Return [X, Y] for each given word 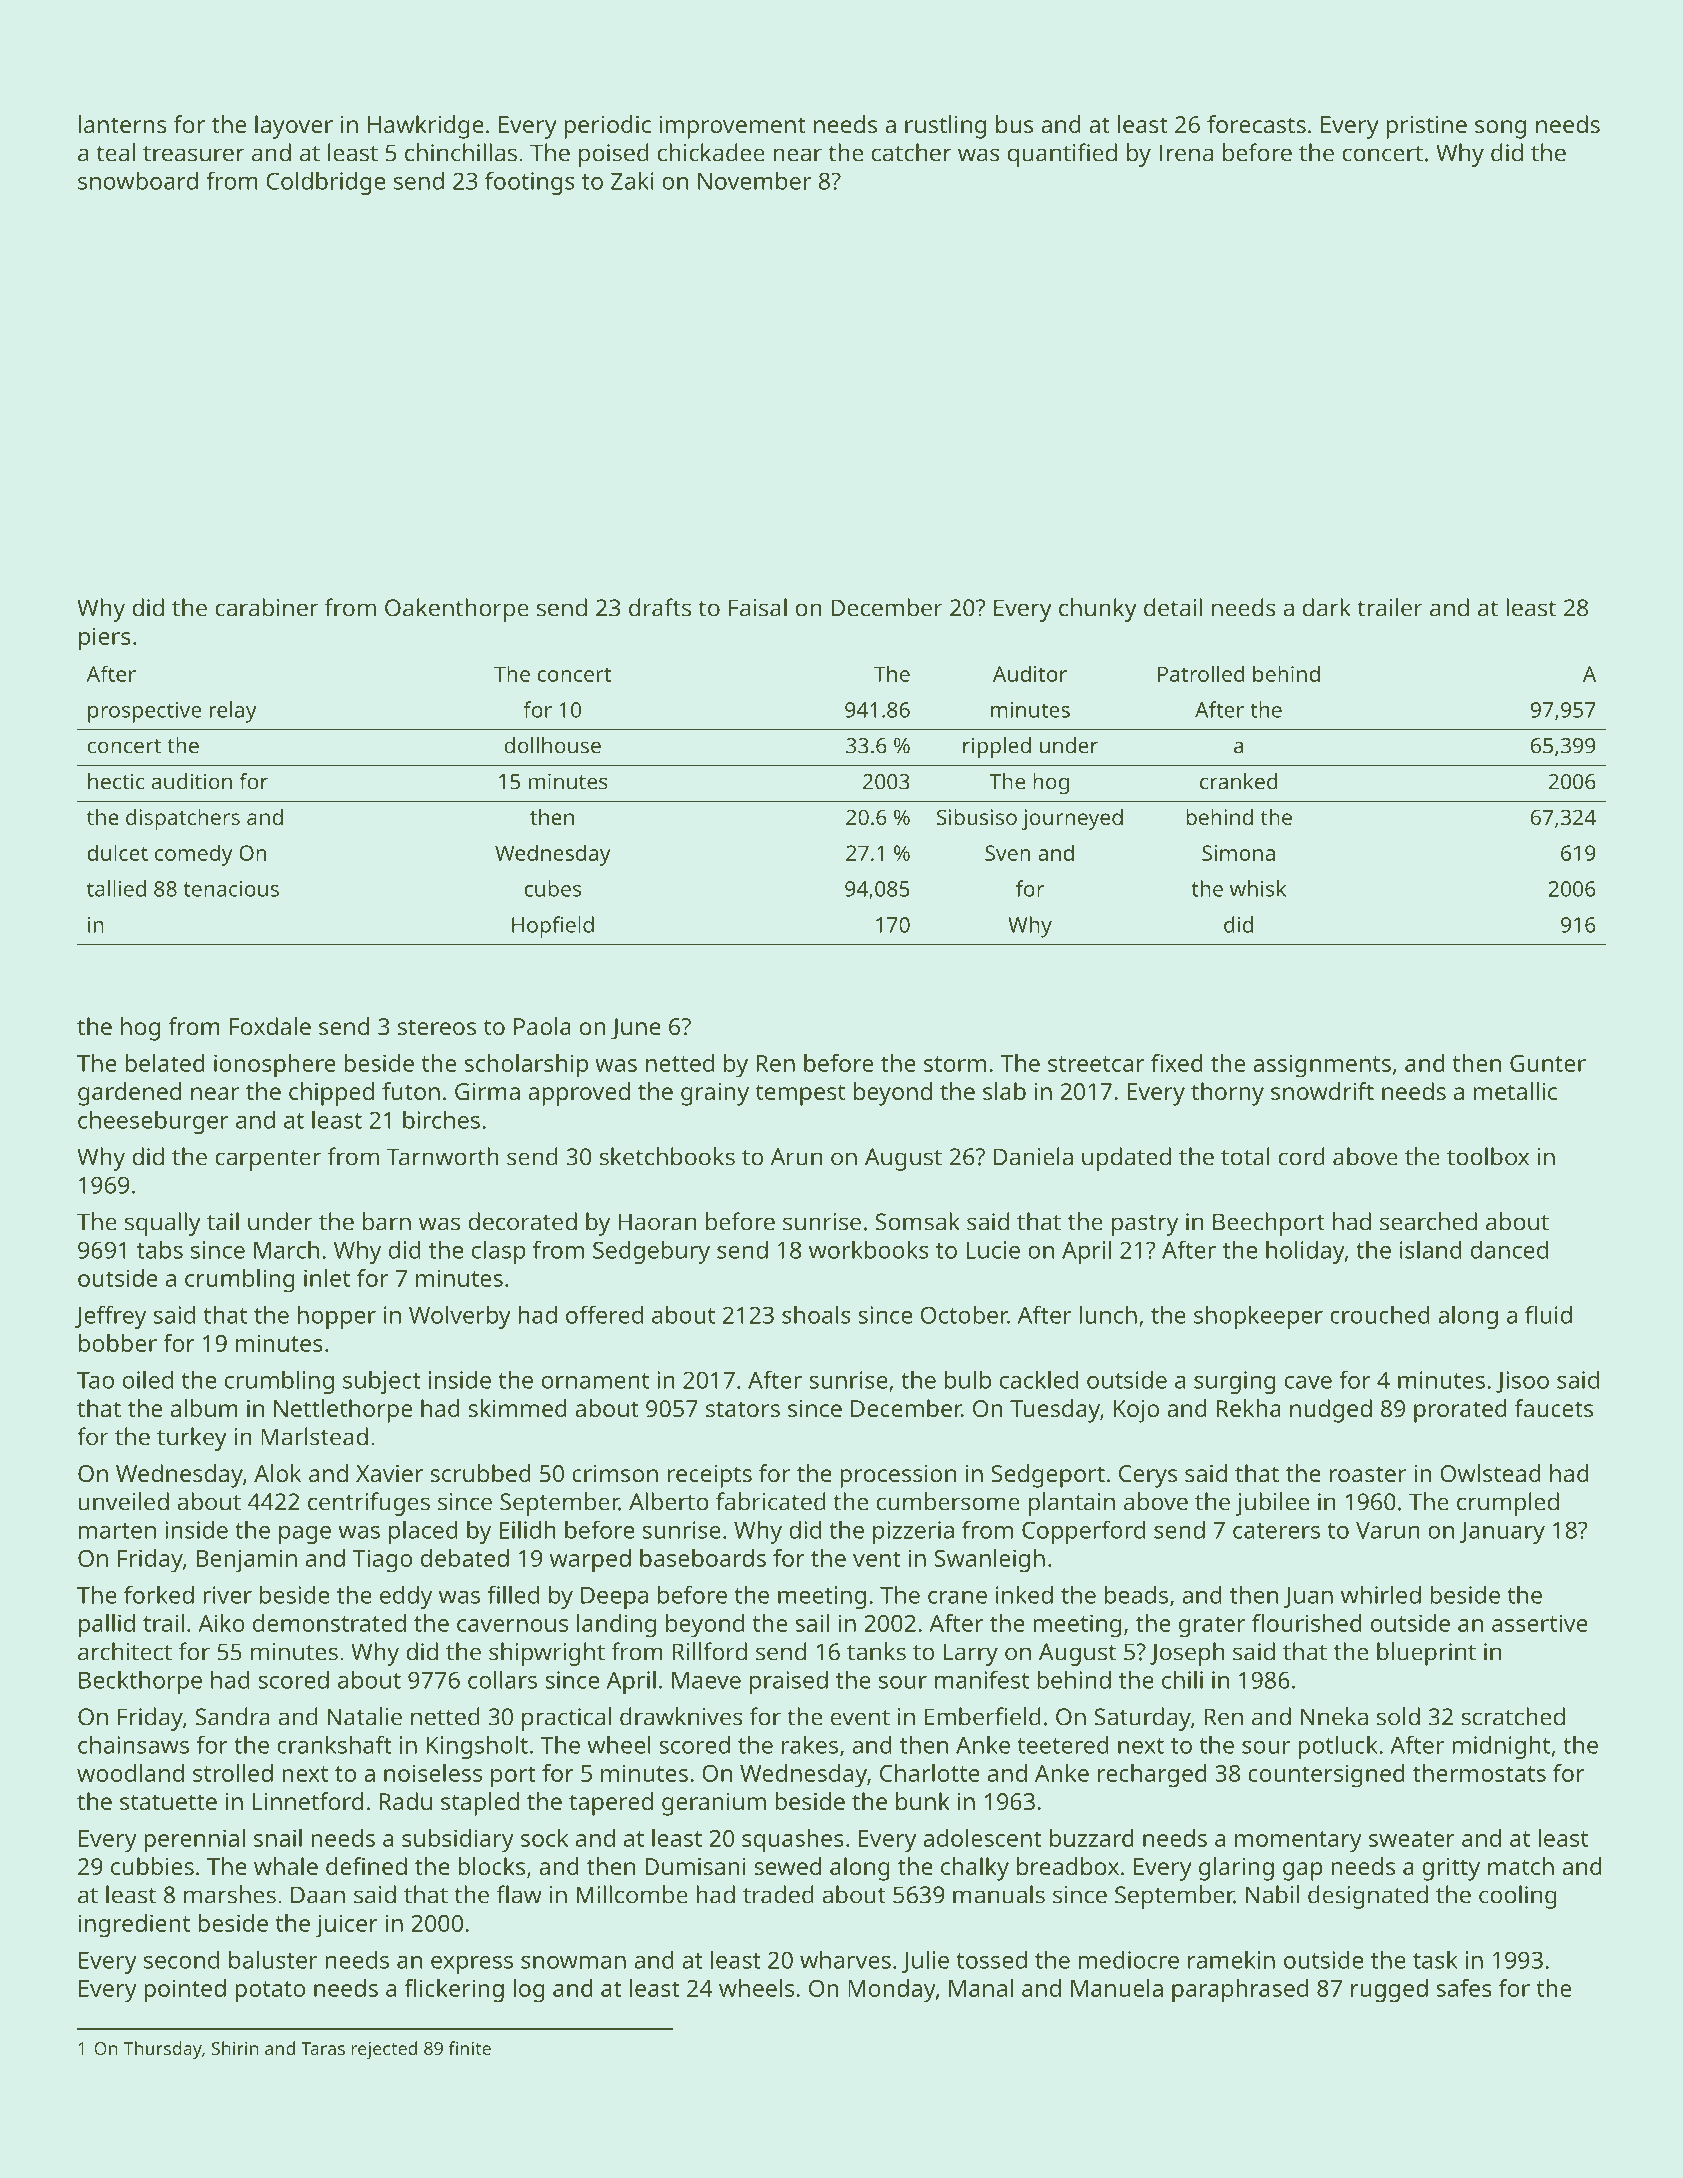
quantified [1062, 155]
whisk [1258, 888]
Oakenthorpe [457, 610]
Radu [406, 1801]
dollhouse [552, 745]
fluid [1548, 1315]
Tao [95, 1380]
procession [898, 1476]
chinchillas [461, 152]
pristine [1426, 127]
